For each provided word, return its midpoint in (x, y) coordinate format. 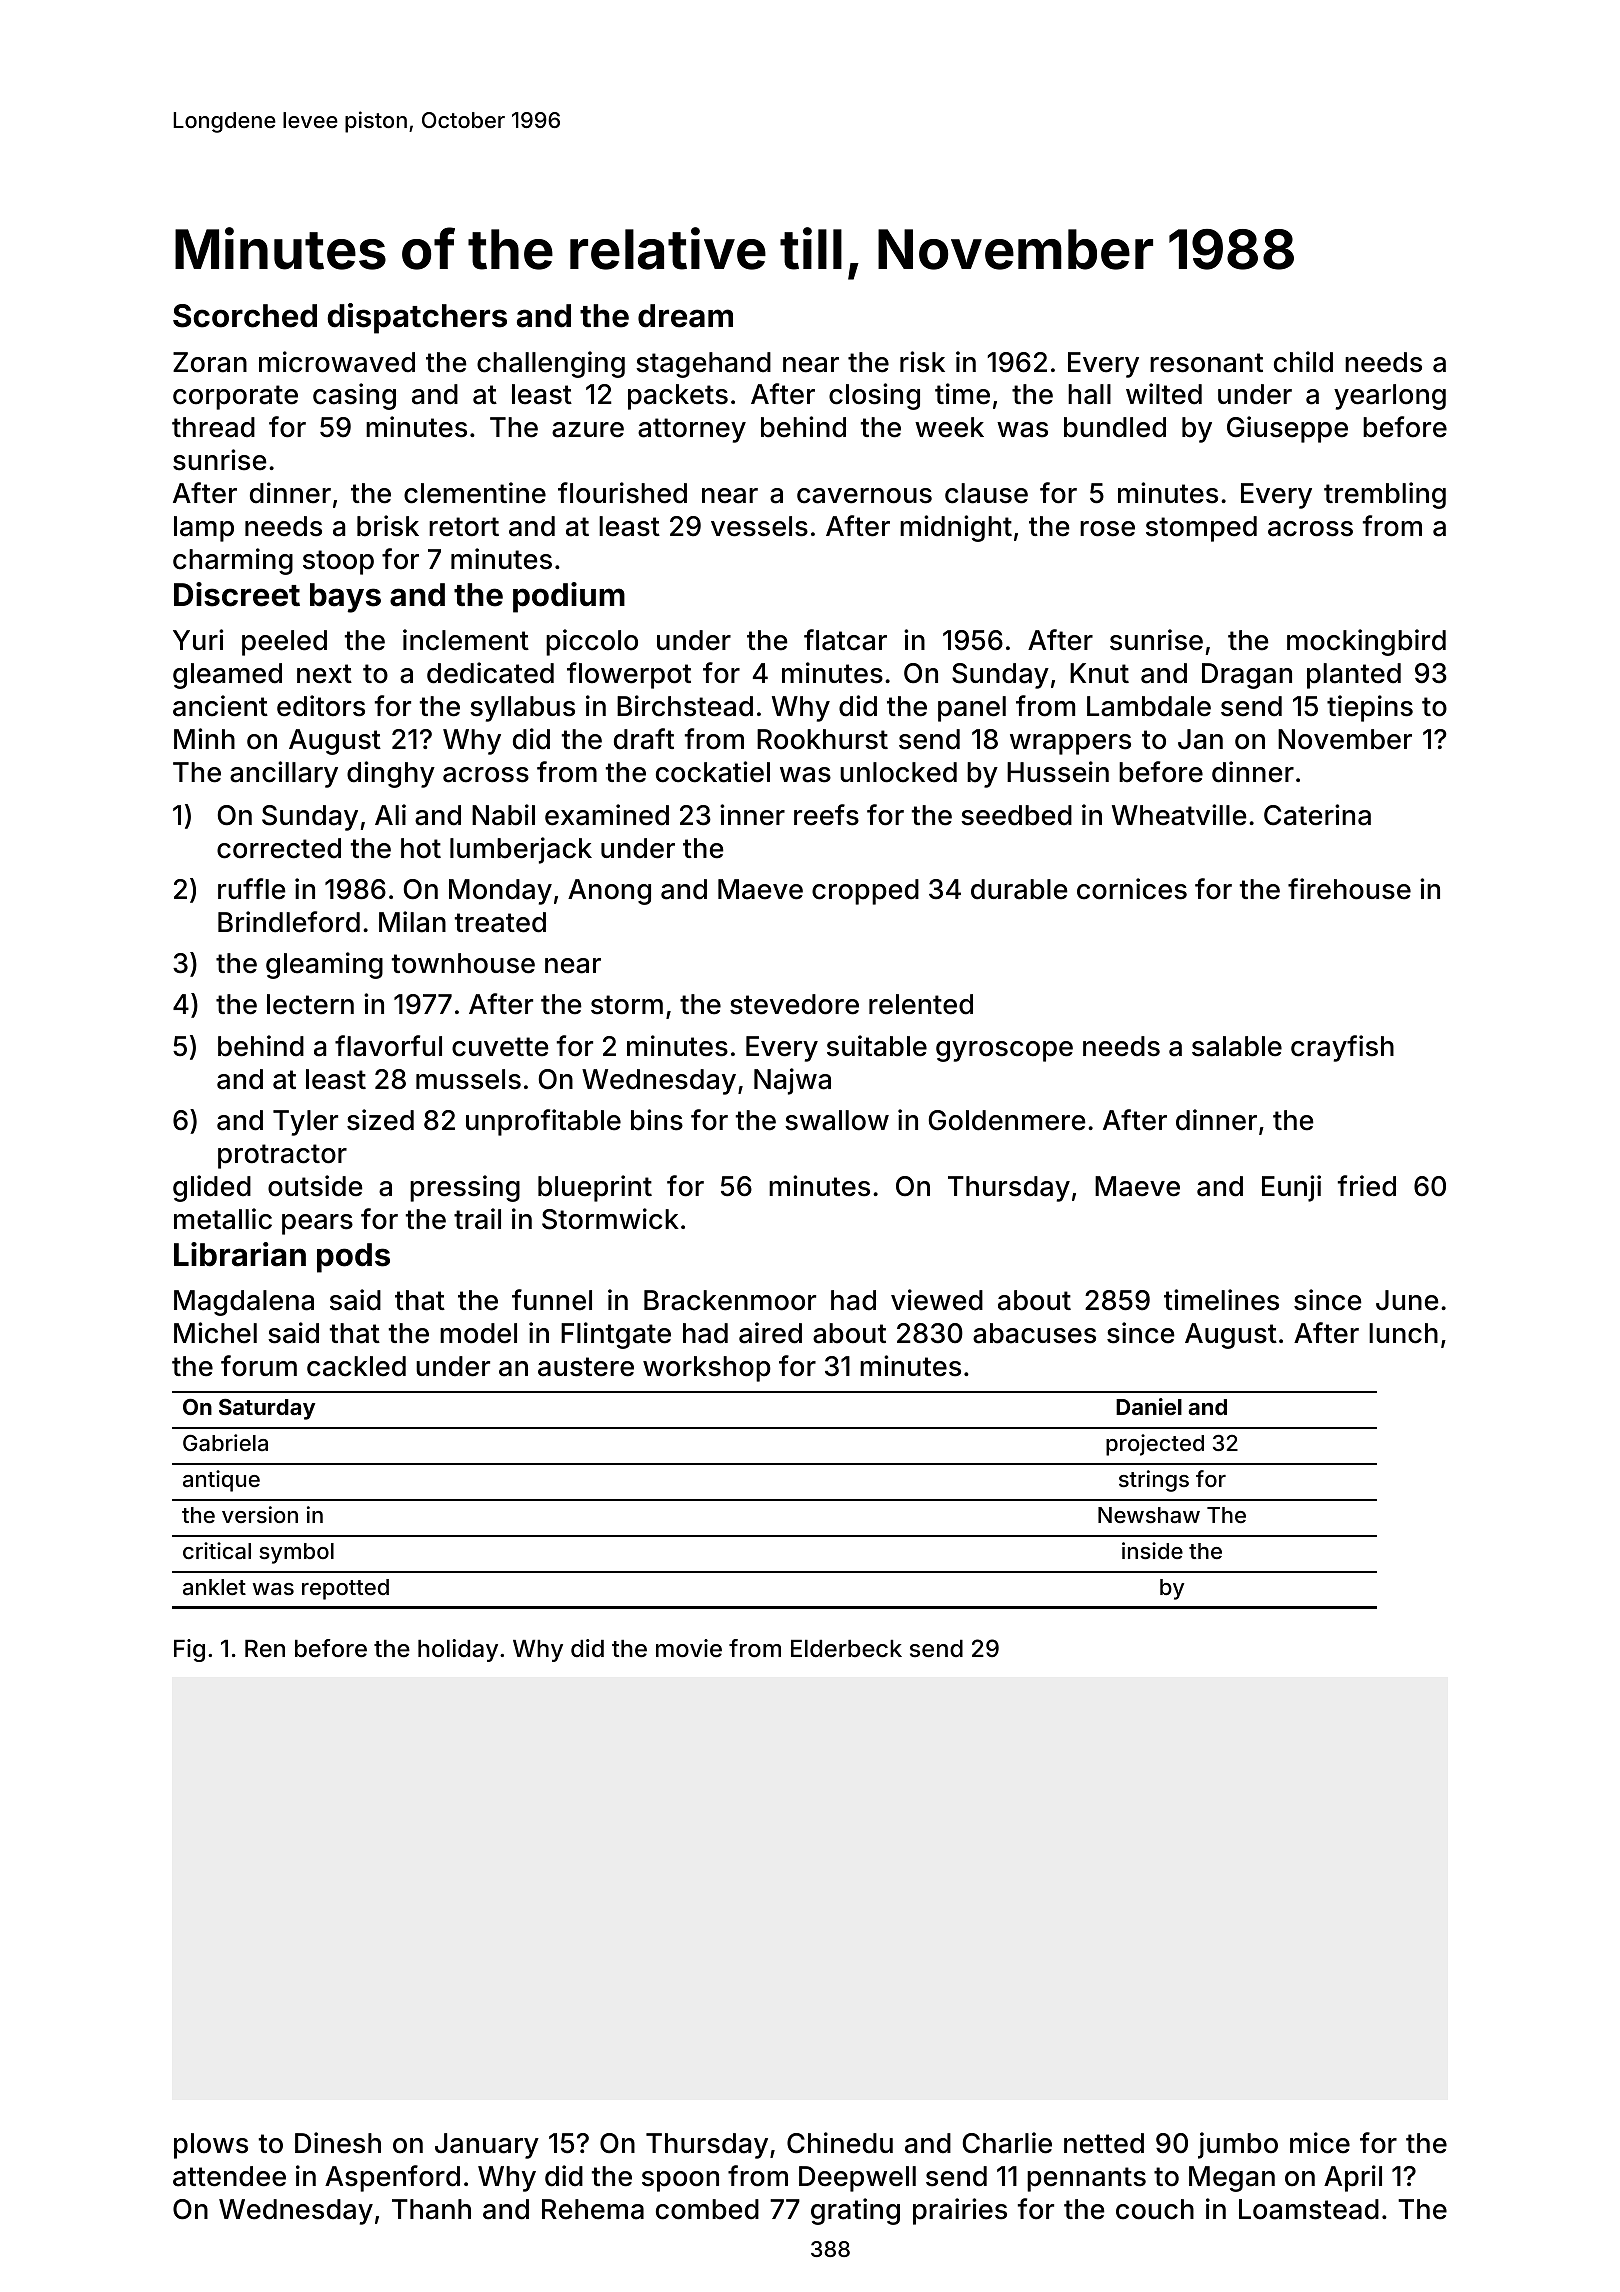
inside (1152, 1550)
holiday (458, 1650)
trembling (1385, 495)
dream (685, 316)
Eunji (1291, 1188)
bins (657, 1120)
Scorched (245, 316)
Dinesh (338, 2143)
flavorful (388, 1046)
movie (689, 1648)
